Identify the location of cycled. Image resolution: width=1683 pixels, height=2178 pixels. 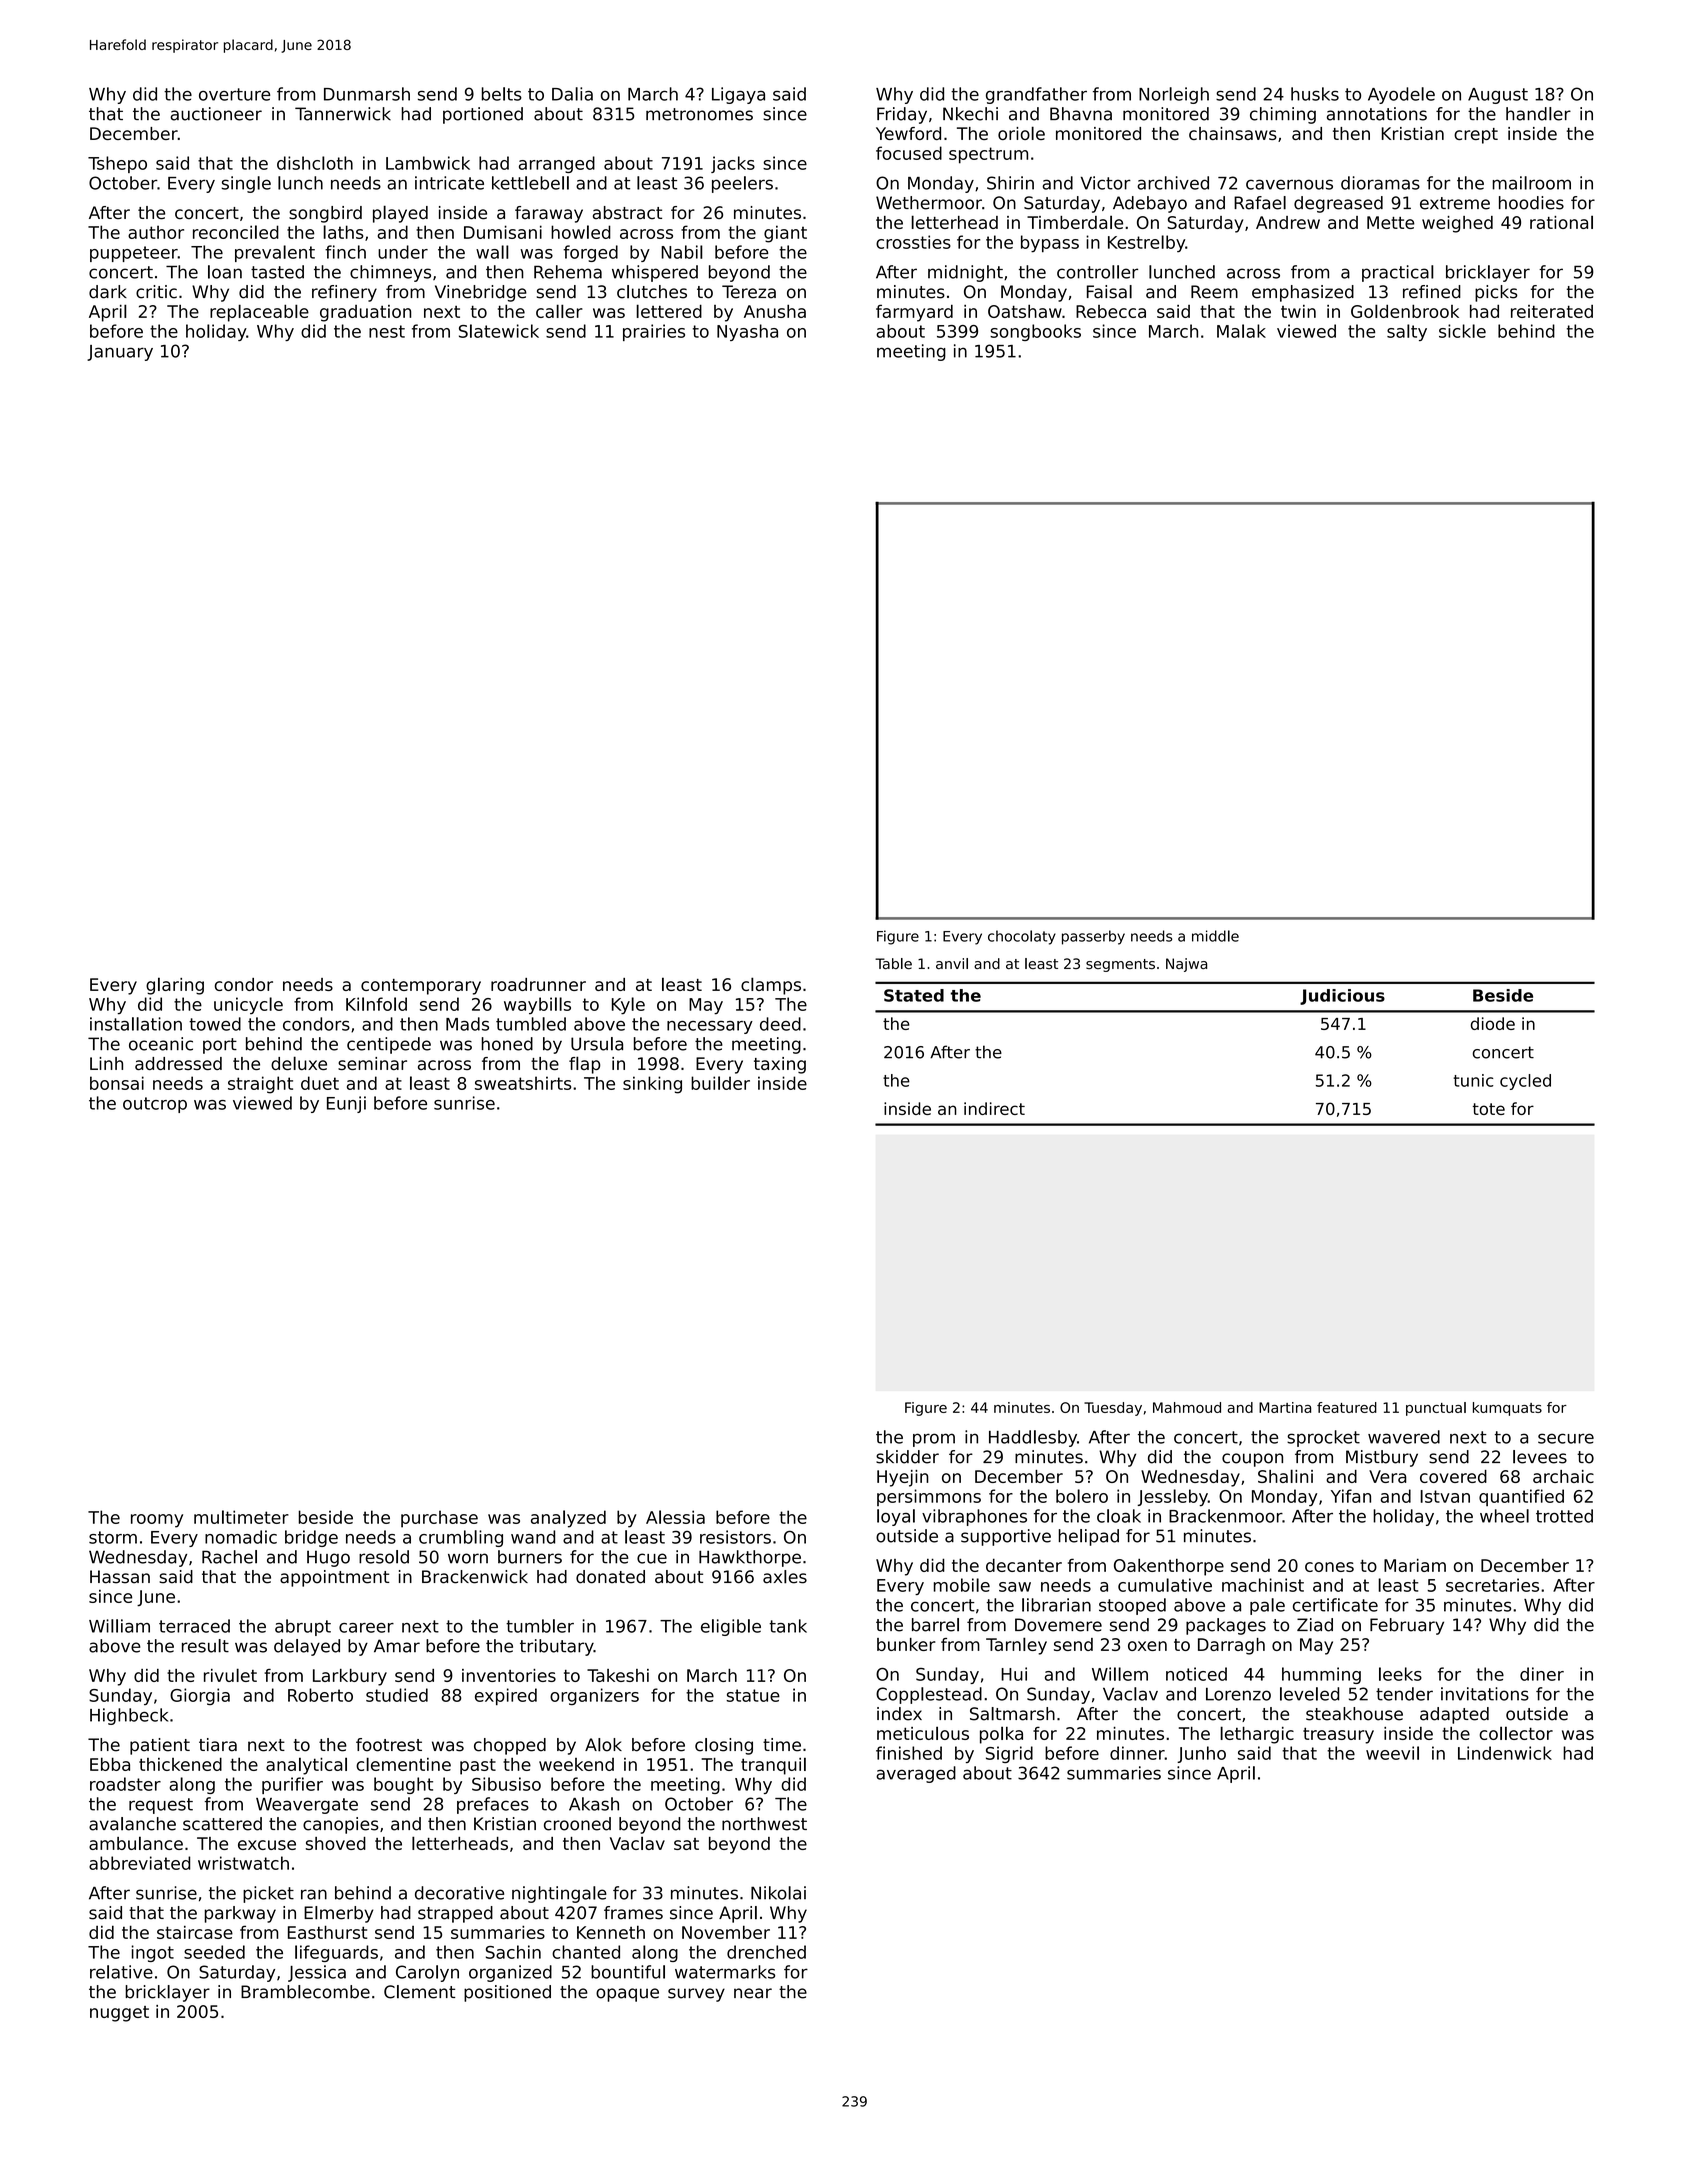
(1525, 1082).
